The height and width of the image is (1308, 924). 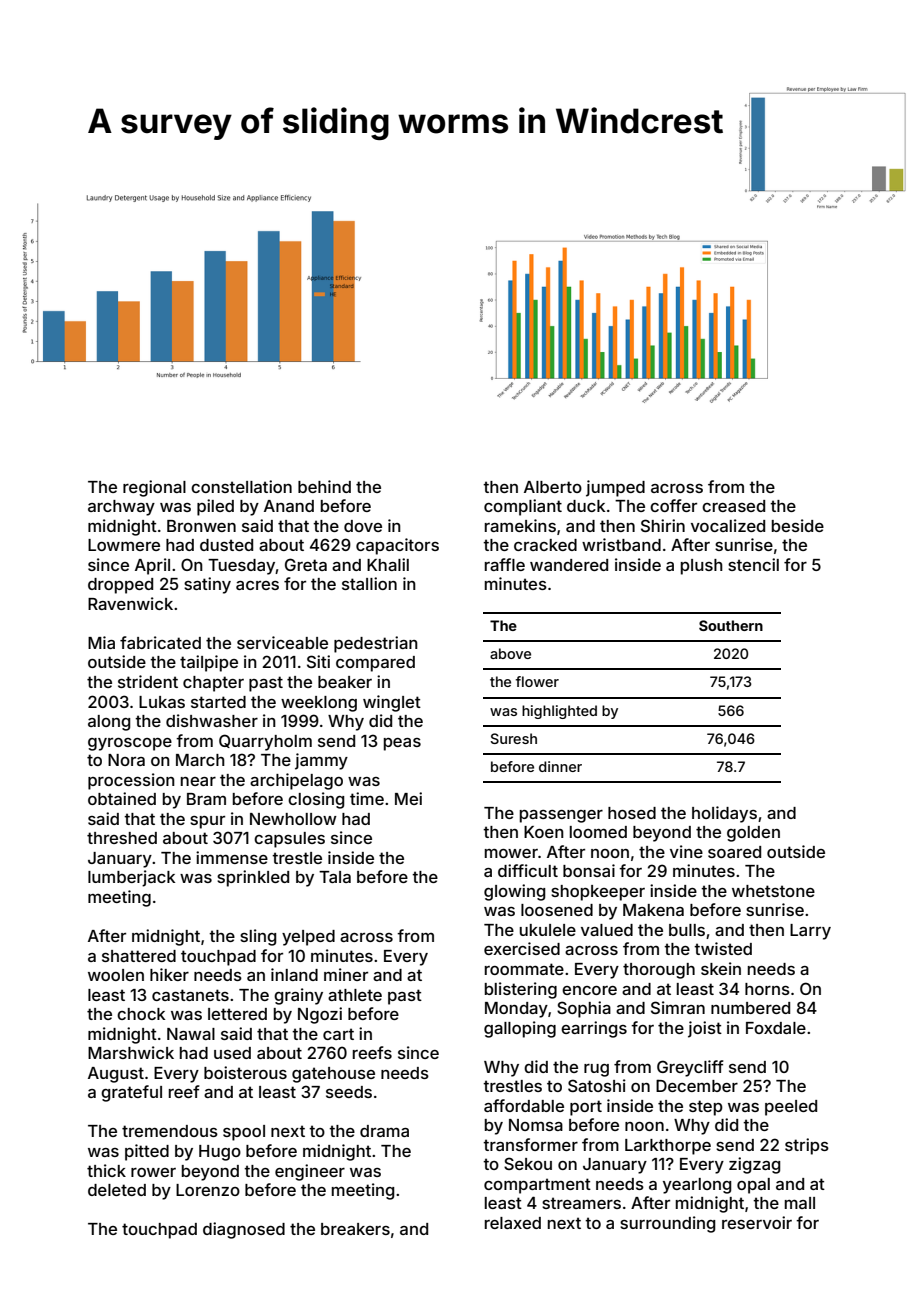 What do you see at coordinates (226, 545) in the image?
I see `dusted` at bounding box center [226, 545].
